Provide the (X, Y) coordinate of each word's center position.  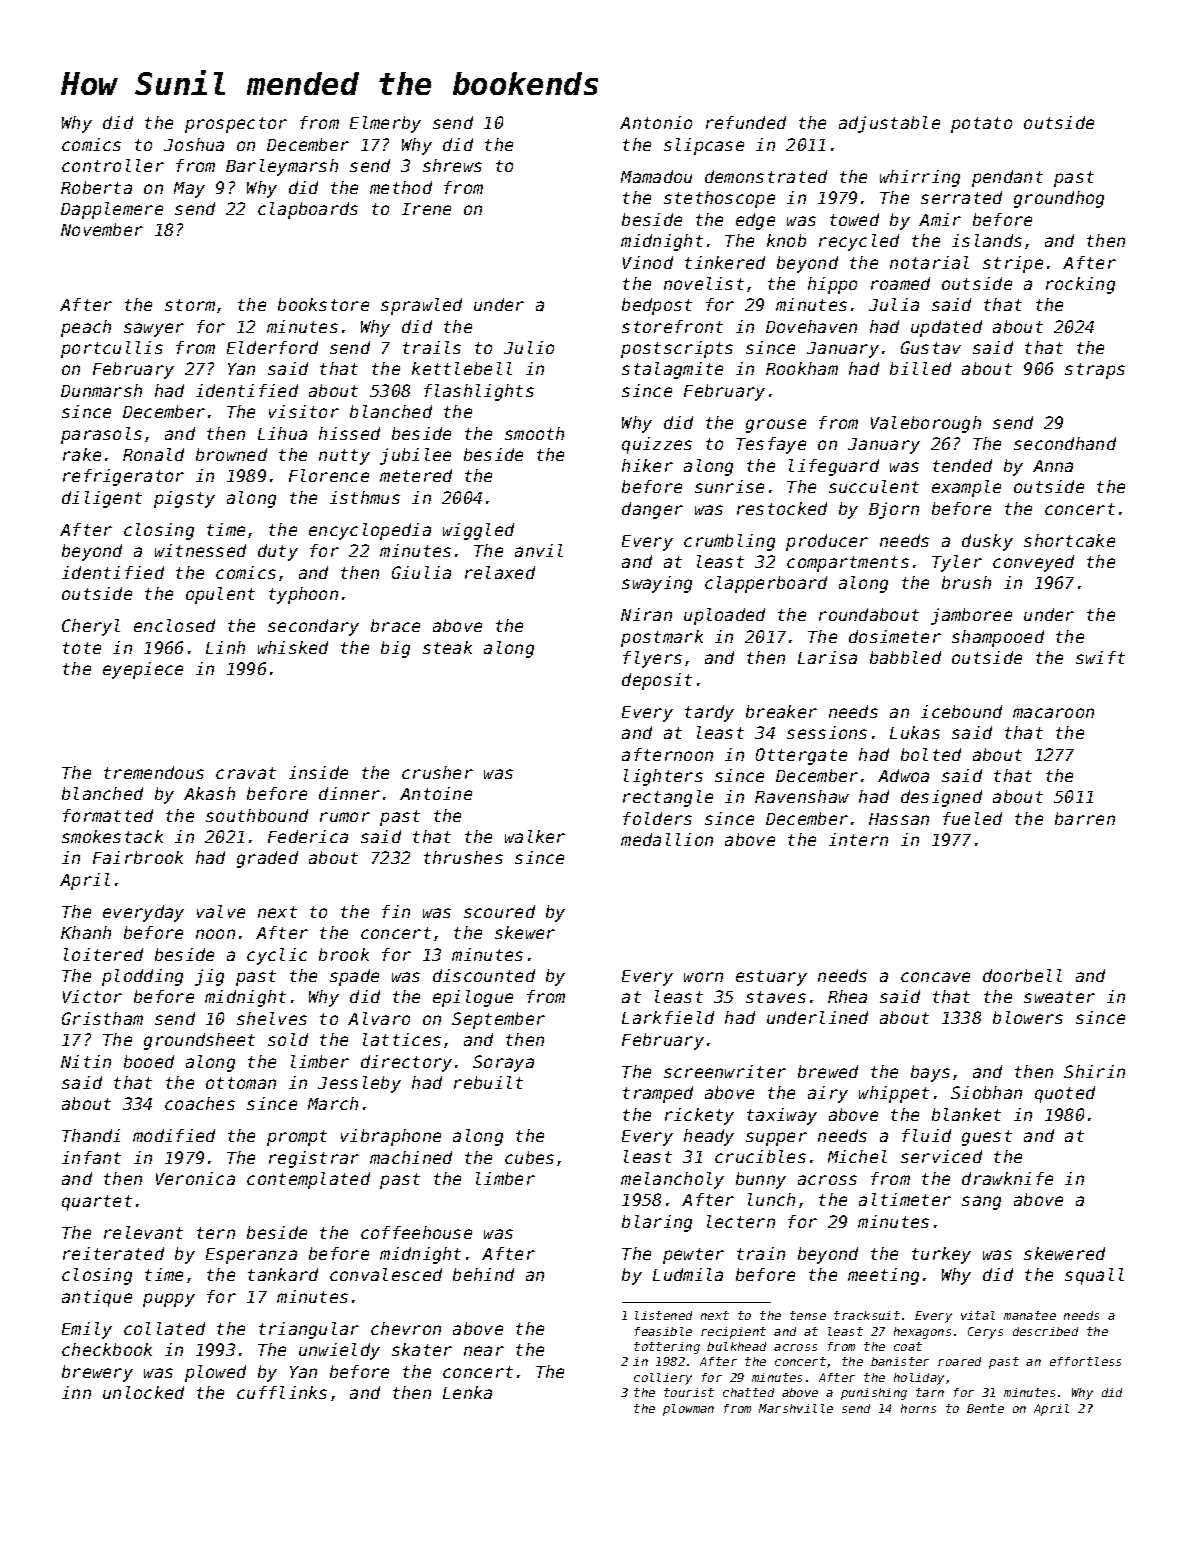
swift (1100, 657)
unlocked (143, 1392)
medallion (667, 839)
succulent (874, 486)
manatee (1030, 1315)
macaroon (1053, 713)
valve (221, 911)
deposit (657, 681)
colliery (663, 1379)
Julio (529, 347)
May (189, 190)
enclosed (174, 625)
